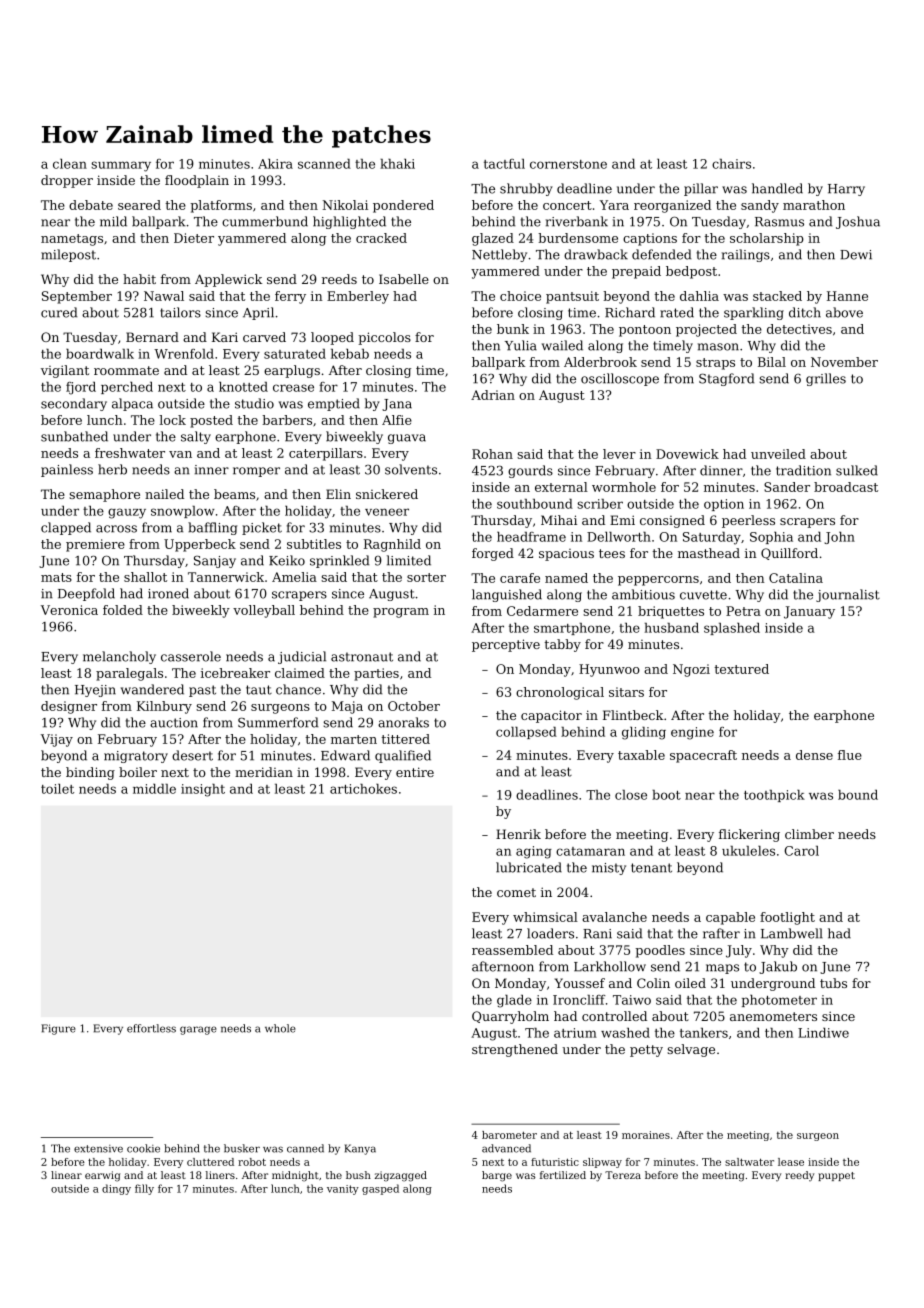 The width and height of the page is (924, 1308). I want to click on khaki, so click(397, 164).
